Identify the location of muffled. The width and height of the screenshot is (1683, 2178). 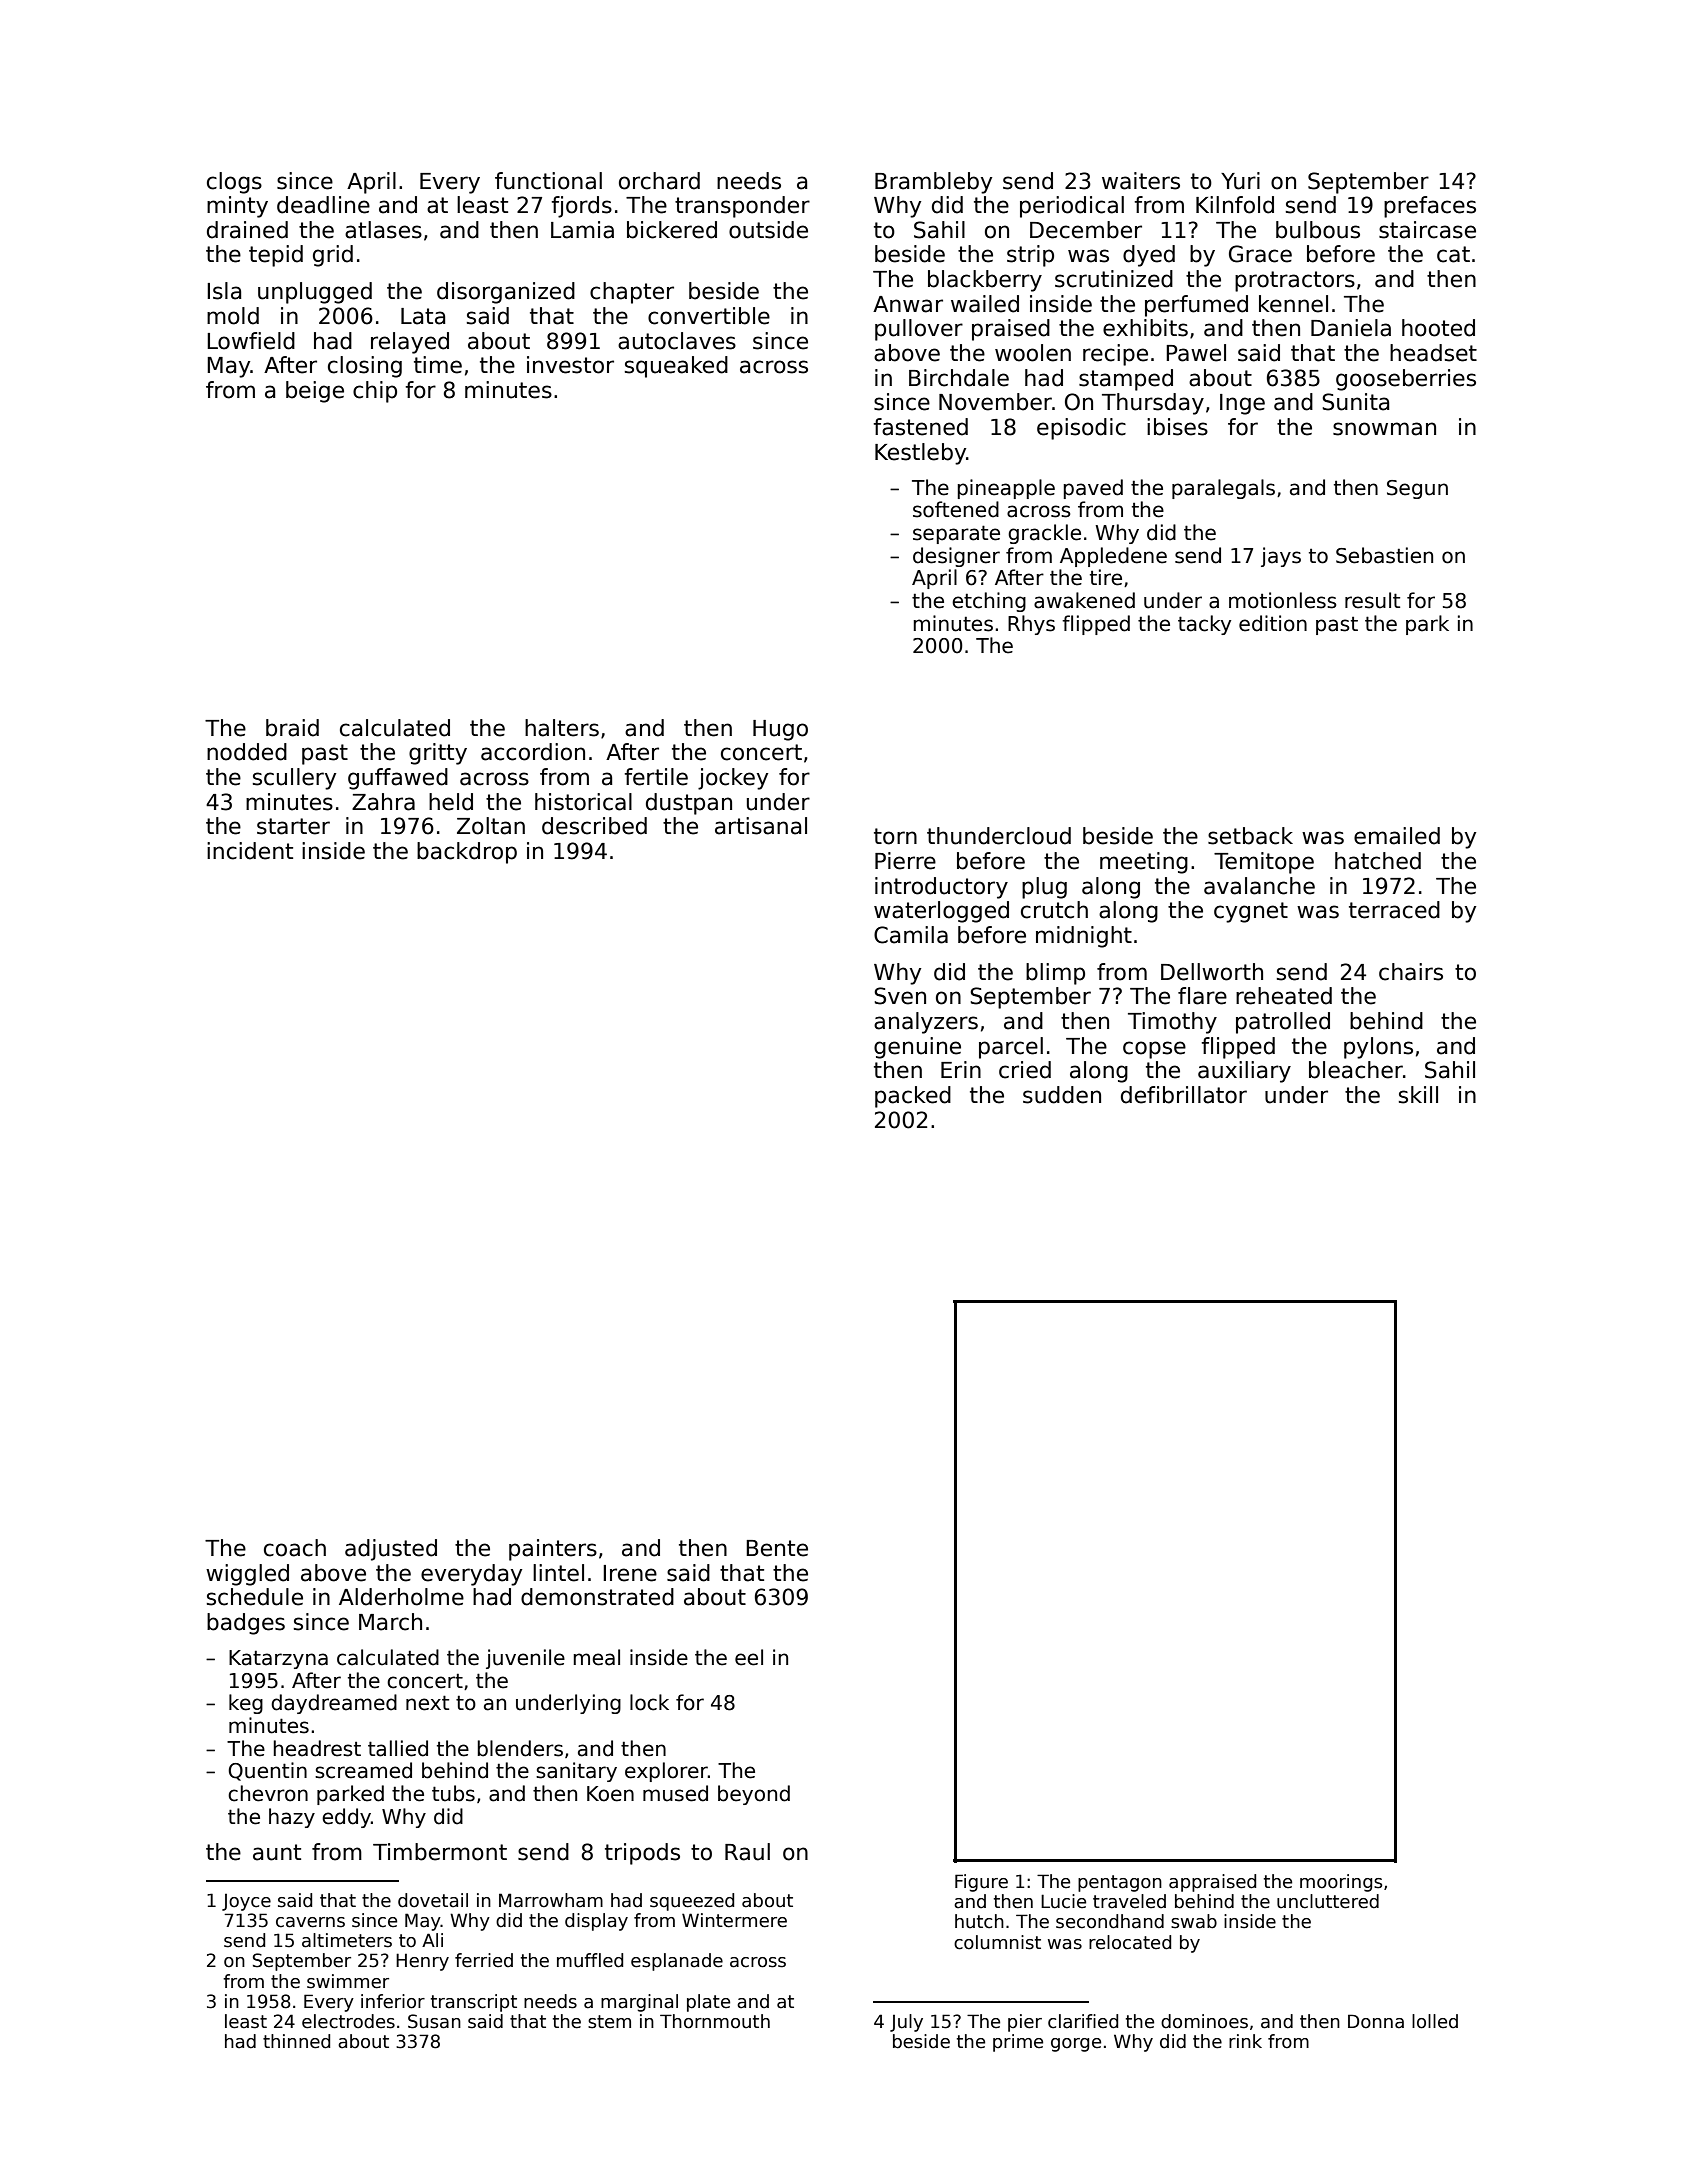
(590, 1960).
